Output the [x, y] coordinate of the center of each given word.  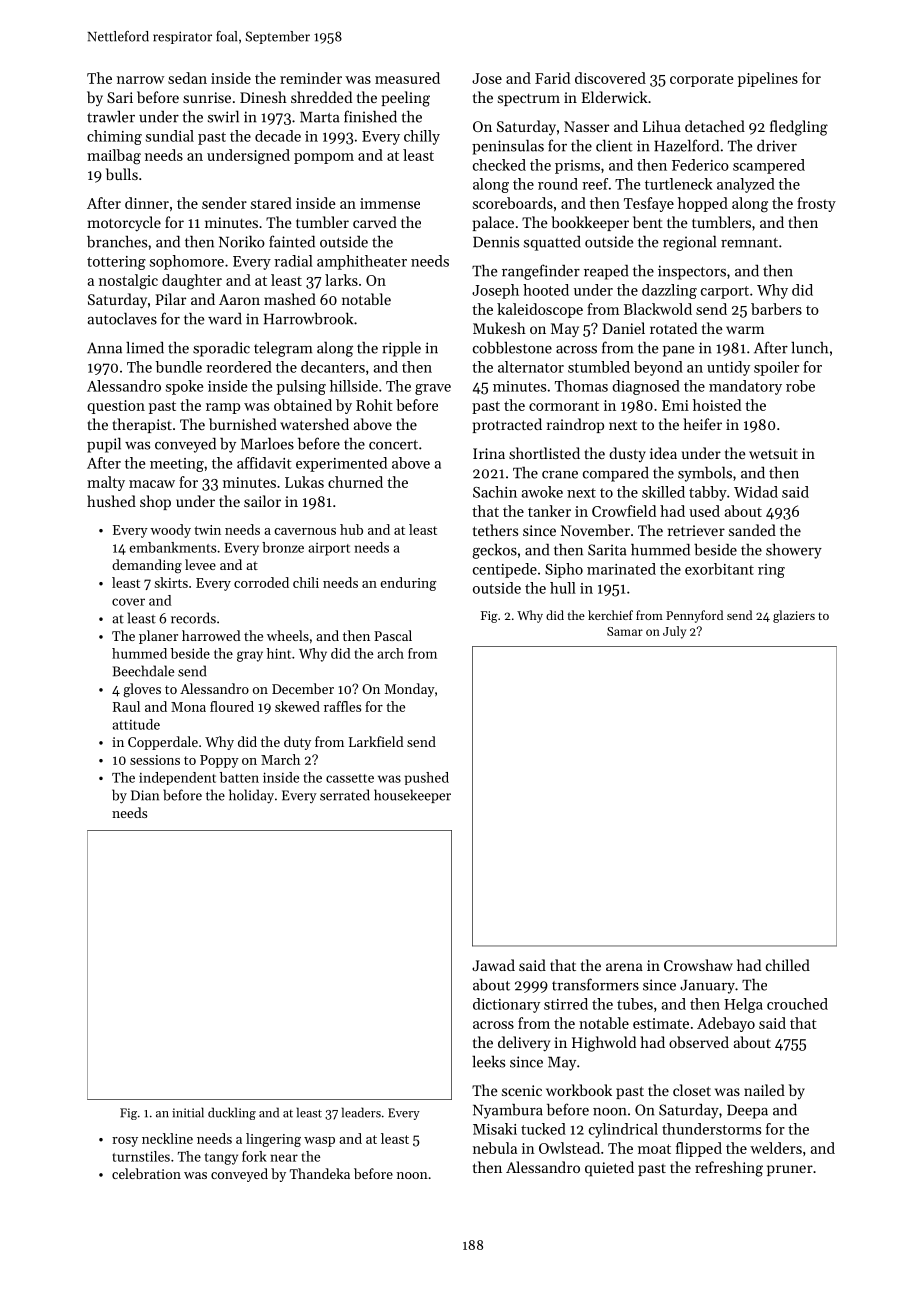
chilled [788, 965]
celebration [146, 1173]
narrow [140, 80]
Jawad [493, 965]
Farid [552, 78]
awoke [542, 492]
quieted [609, 1169]
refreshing [729, 1169]
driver [777, 146]
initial [188, 1112]
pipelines [768, 79]
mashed [290, 299]
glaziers [794, 616]
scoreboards [513, 203]
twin [207, 530]
